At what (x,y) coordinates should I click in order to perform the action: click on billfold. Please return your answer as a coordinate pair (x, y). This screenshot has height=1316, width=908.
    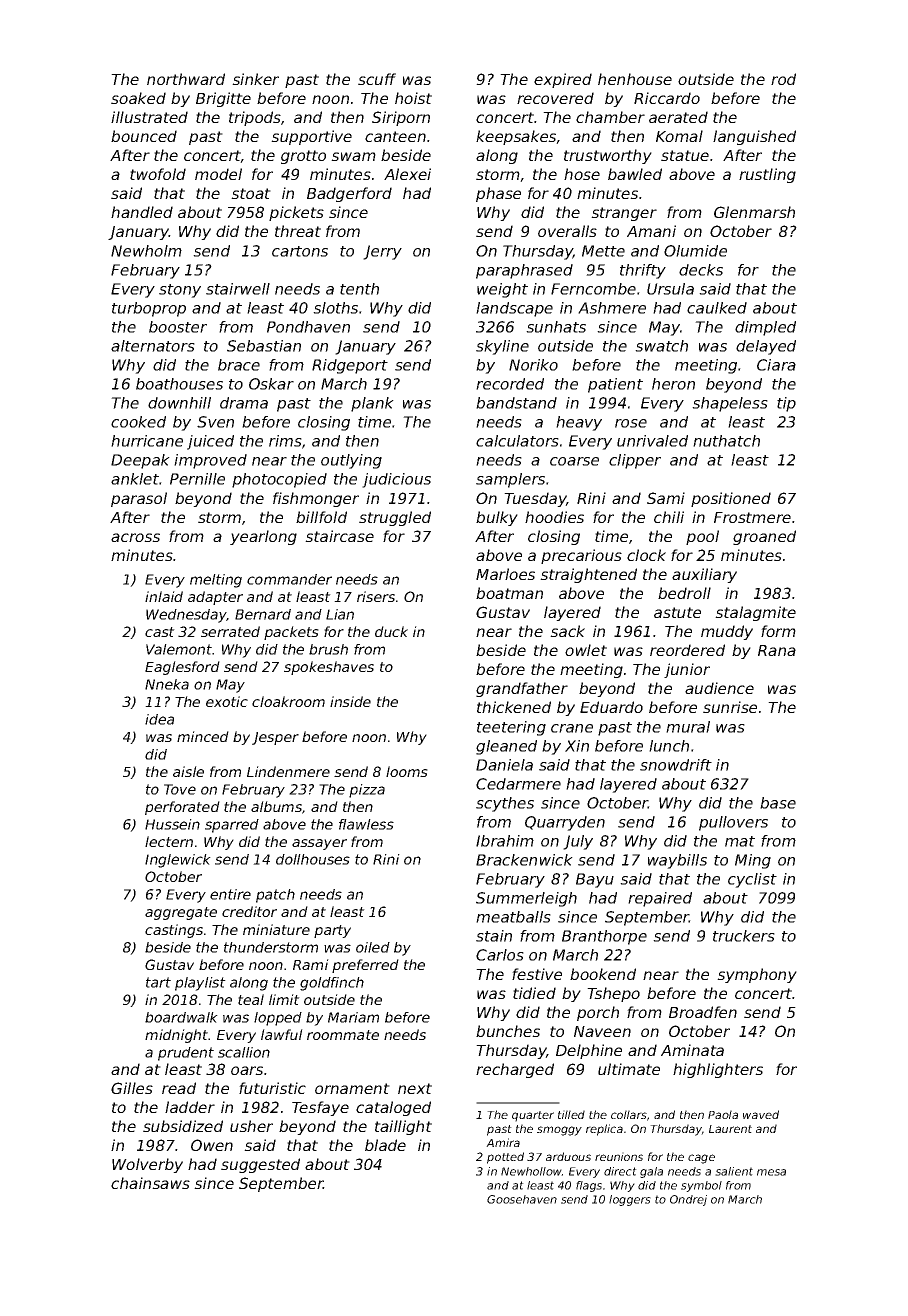
    Looking at the image, I should click on (321, 517).
